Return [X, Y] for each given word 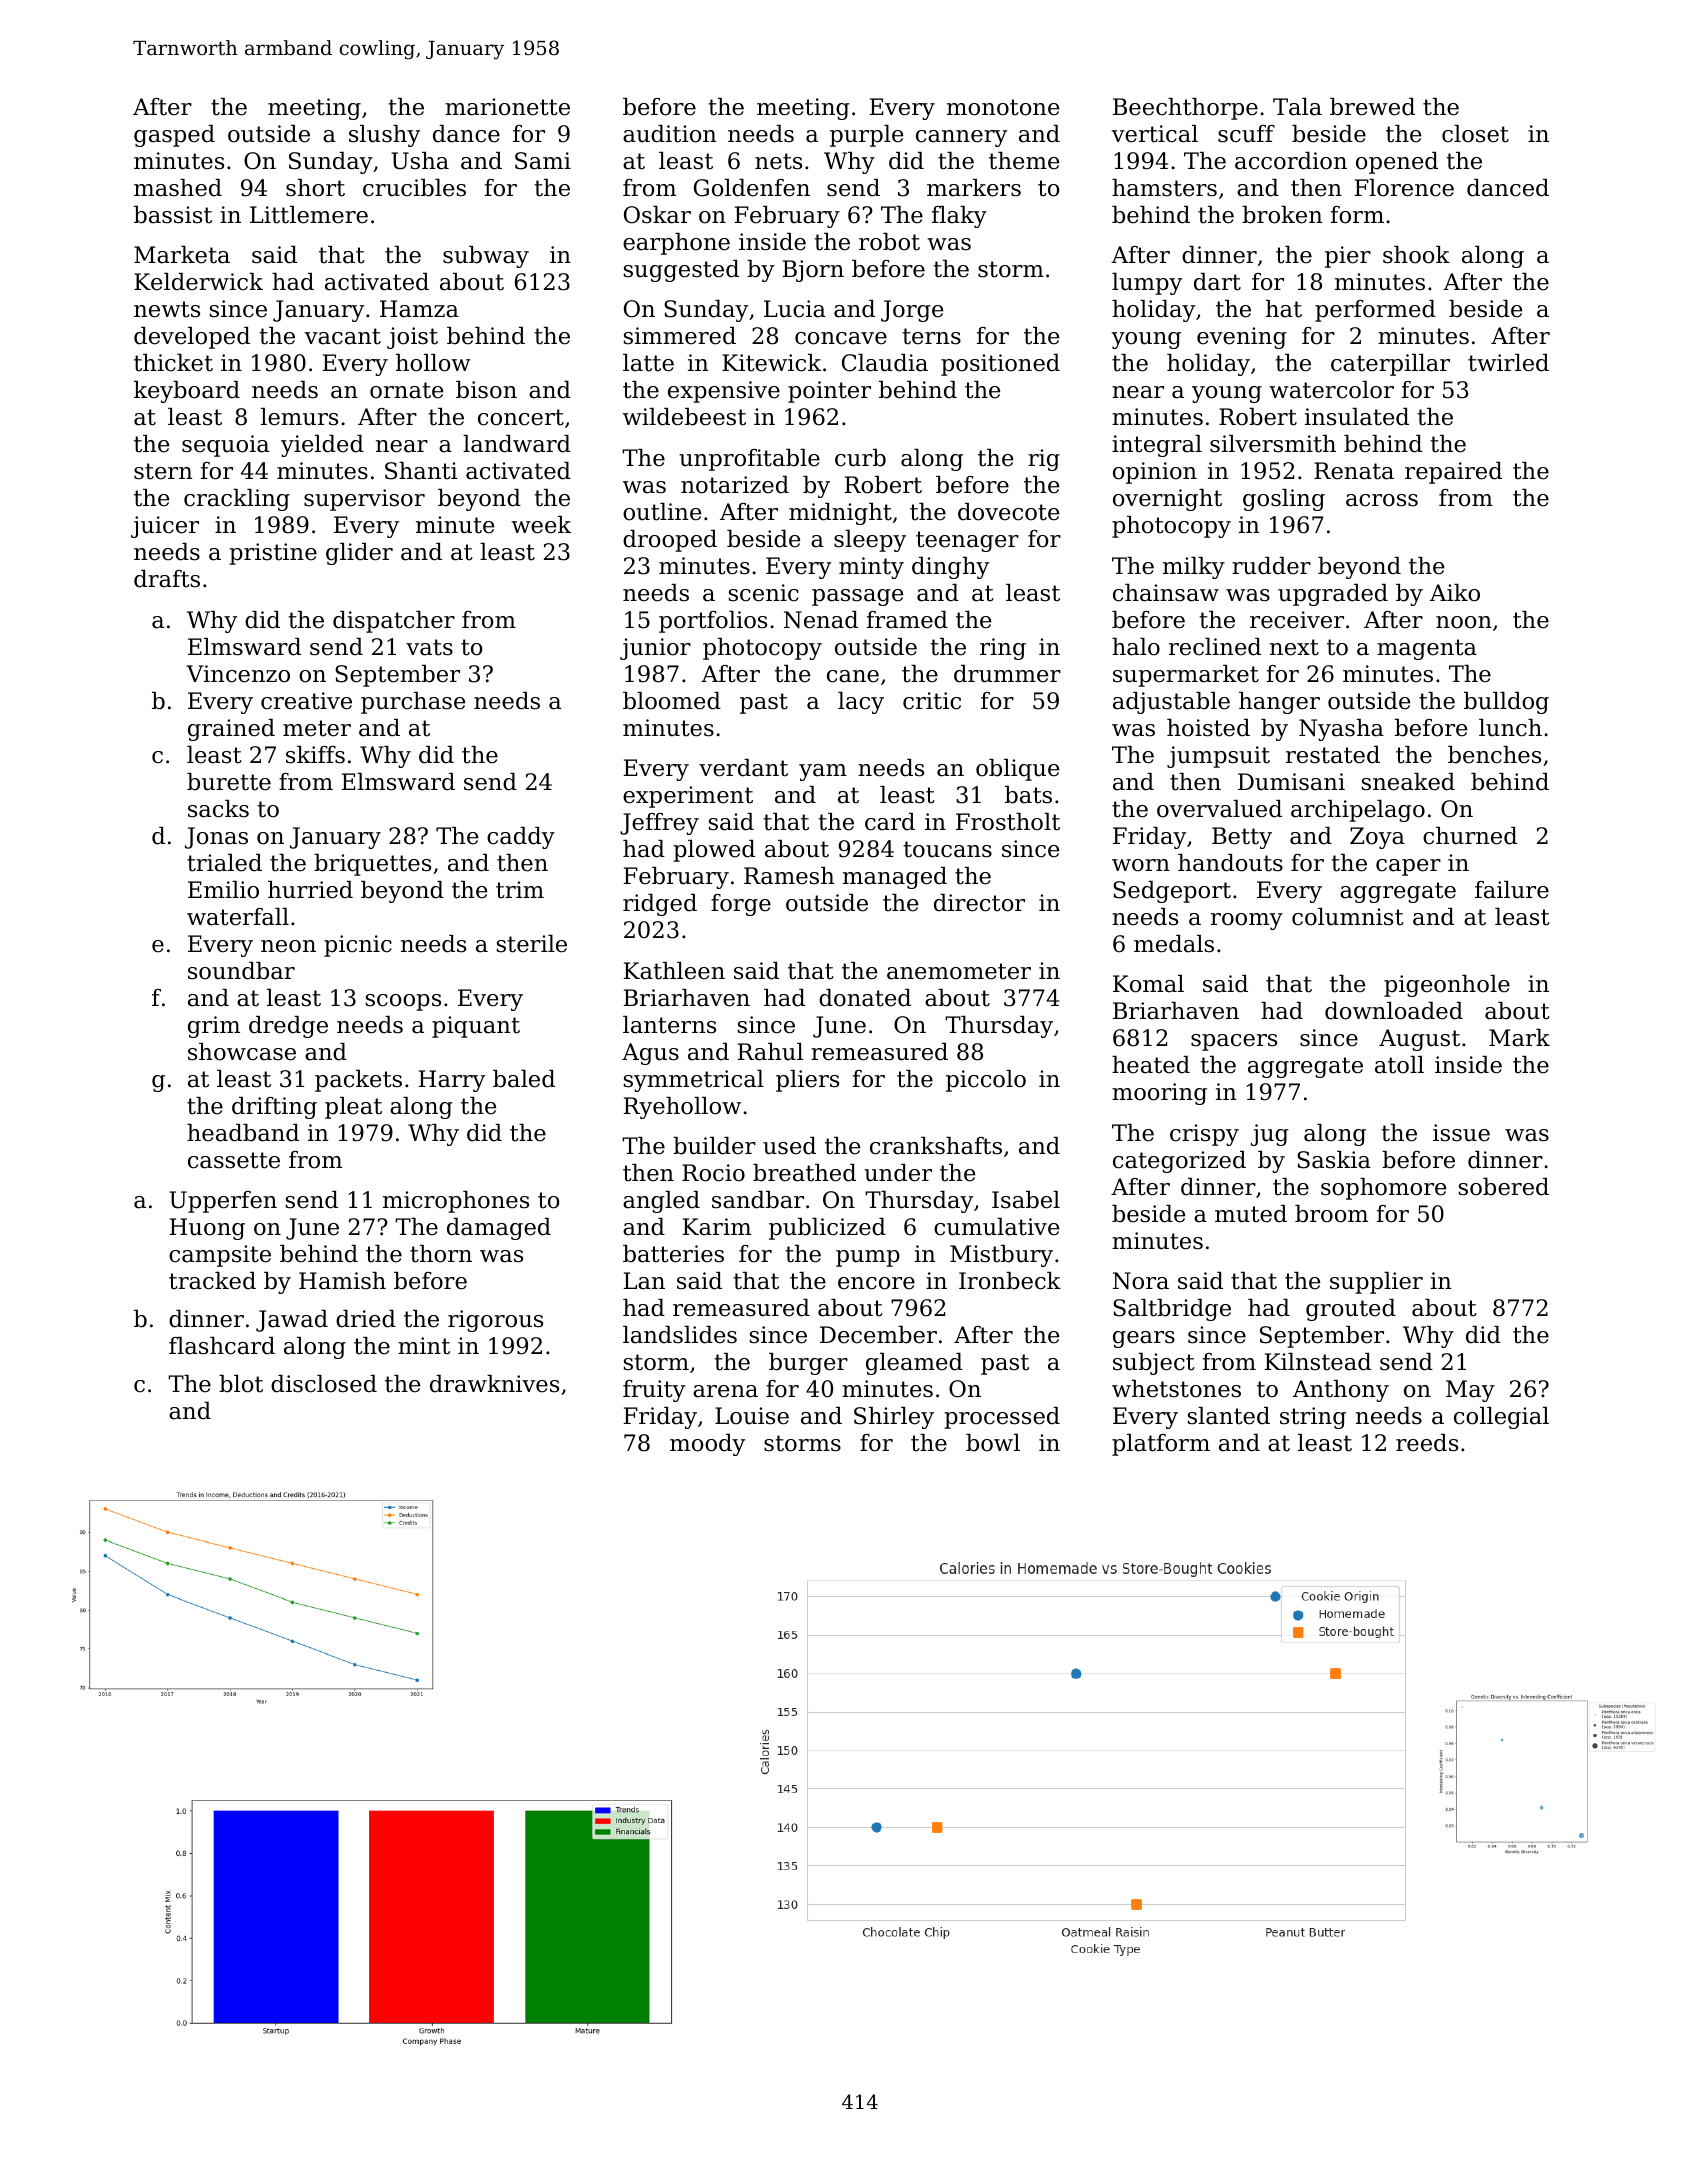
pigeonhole [1447, 986]
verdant [743, 768]
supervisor [364, 500]
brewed [1372, 107]
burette [229, 782]
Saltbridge [1172, 1310]
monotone [1003, 107]
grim [214, 1027]
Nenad [821, 620]
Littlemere [309, 215]
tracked [212, 1281]
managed [895, 878]
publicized [827, 1229]
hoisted [1208, 728]
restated [1333, 755]
